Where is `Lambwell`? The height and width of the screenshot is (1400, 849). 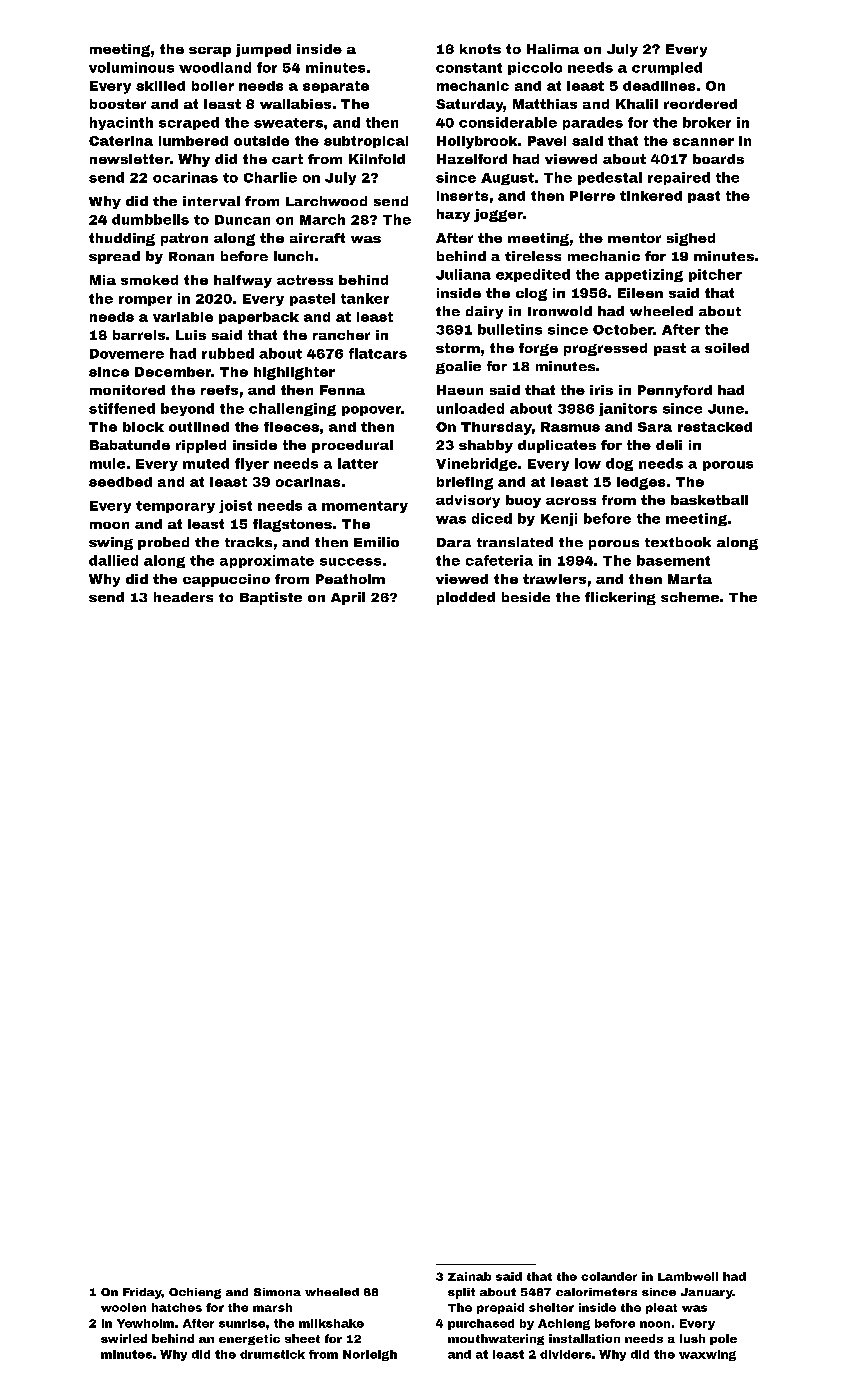 Lambwell is located at coordinates (688, 1276).
